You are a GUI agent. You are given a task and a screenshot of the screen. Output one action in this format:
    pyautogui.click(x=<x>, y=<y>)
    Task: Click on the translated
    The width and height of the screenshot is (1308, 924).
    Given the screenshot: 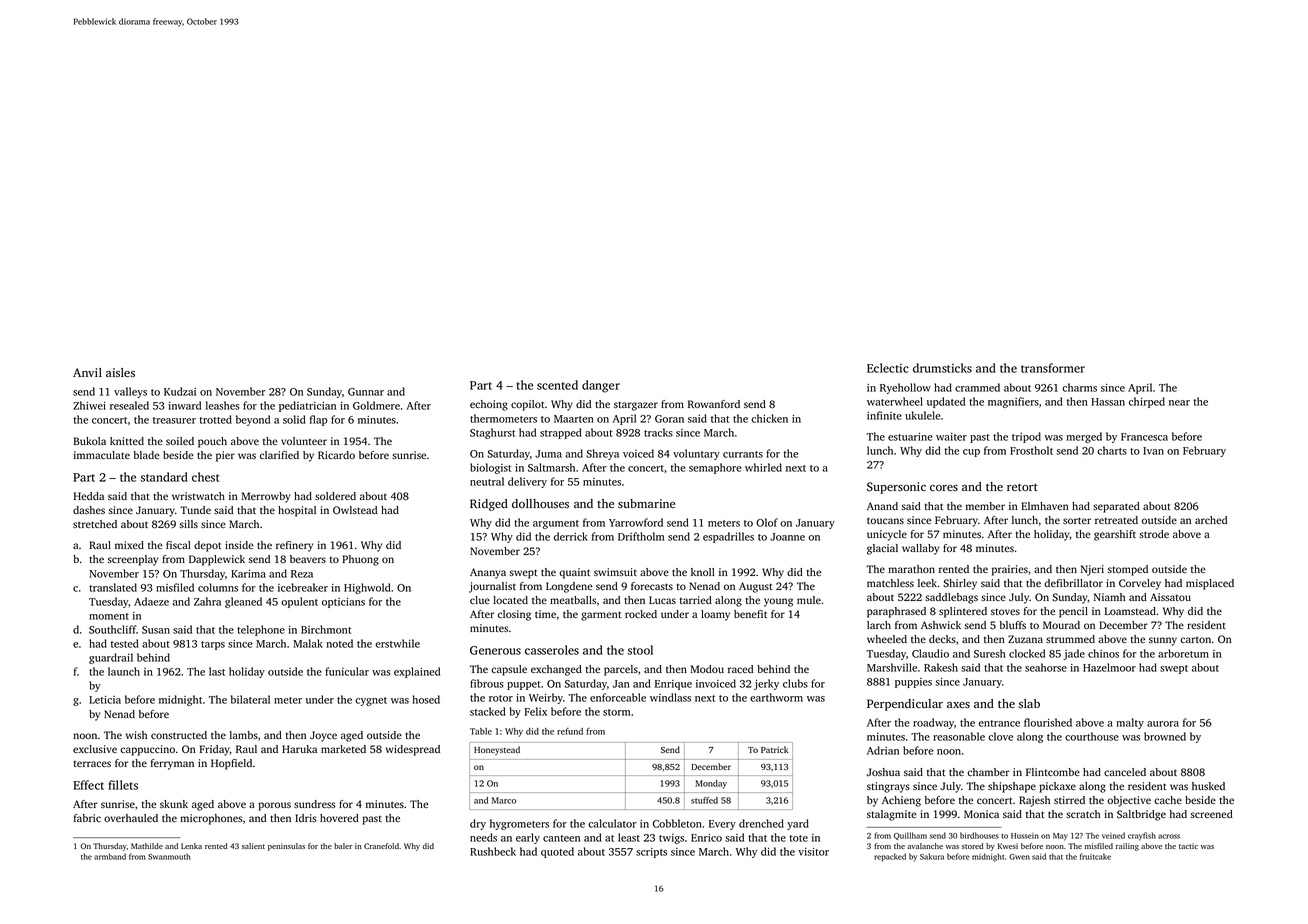 What is the action you would take?
    pyautogui.click(x=113, y=587)
